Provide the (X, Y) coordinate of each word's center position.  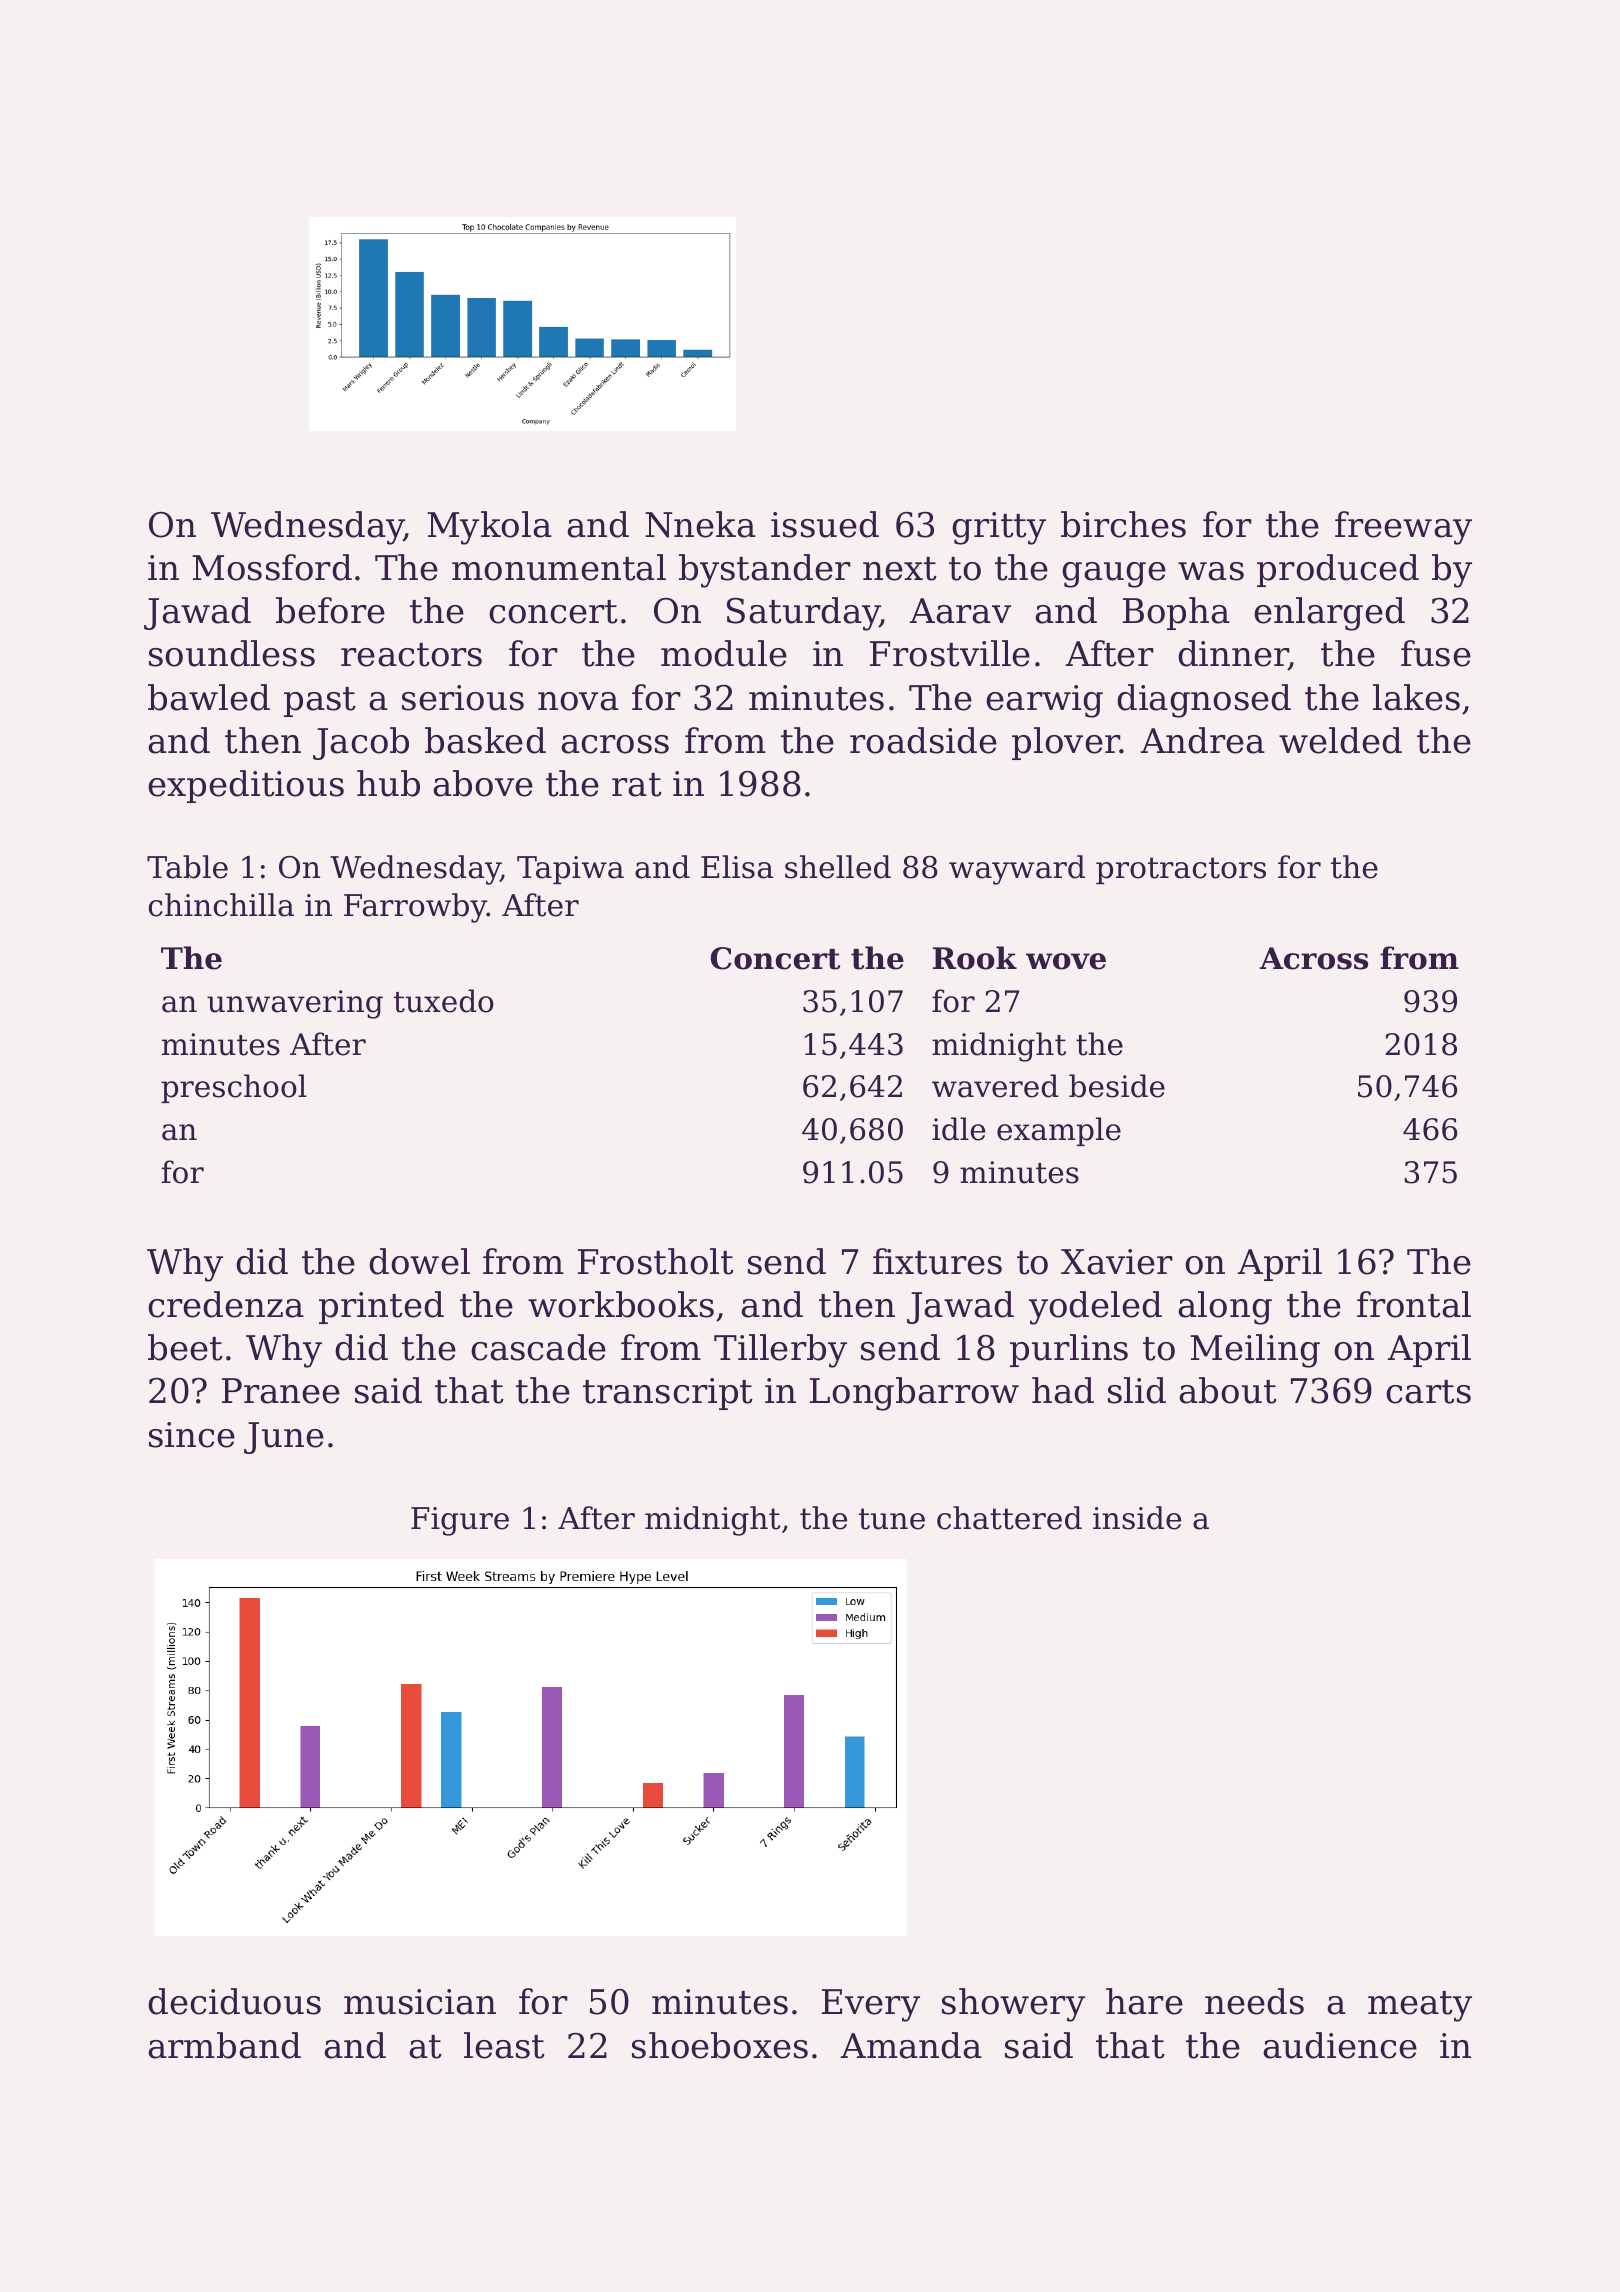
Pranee (281, 1391)
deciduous (234, 2001)
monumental (559, 567)
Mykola (489, 528)
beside (1117, 1086)
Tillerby (780, 1351)
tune (892, 1519)
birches (1123, 524)
